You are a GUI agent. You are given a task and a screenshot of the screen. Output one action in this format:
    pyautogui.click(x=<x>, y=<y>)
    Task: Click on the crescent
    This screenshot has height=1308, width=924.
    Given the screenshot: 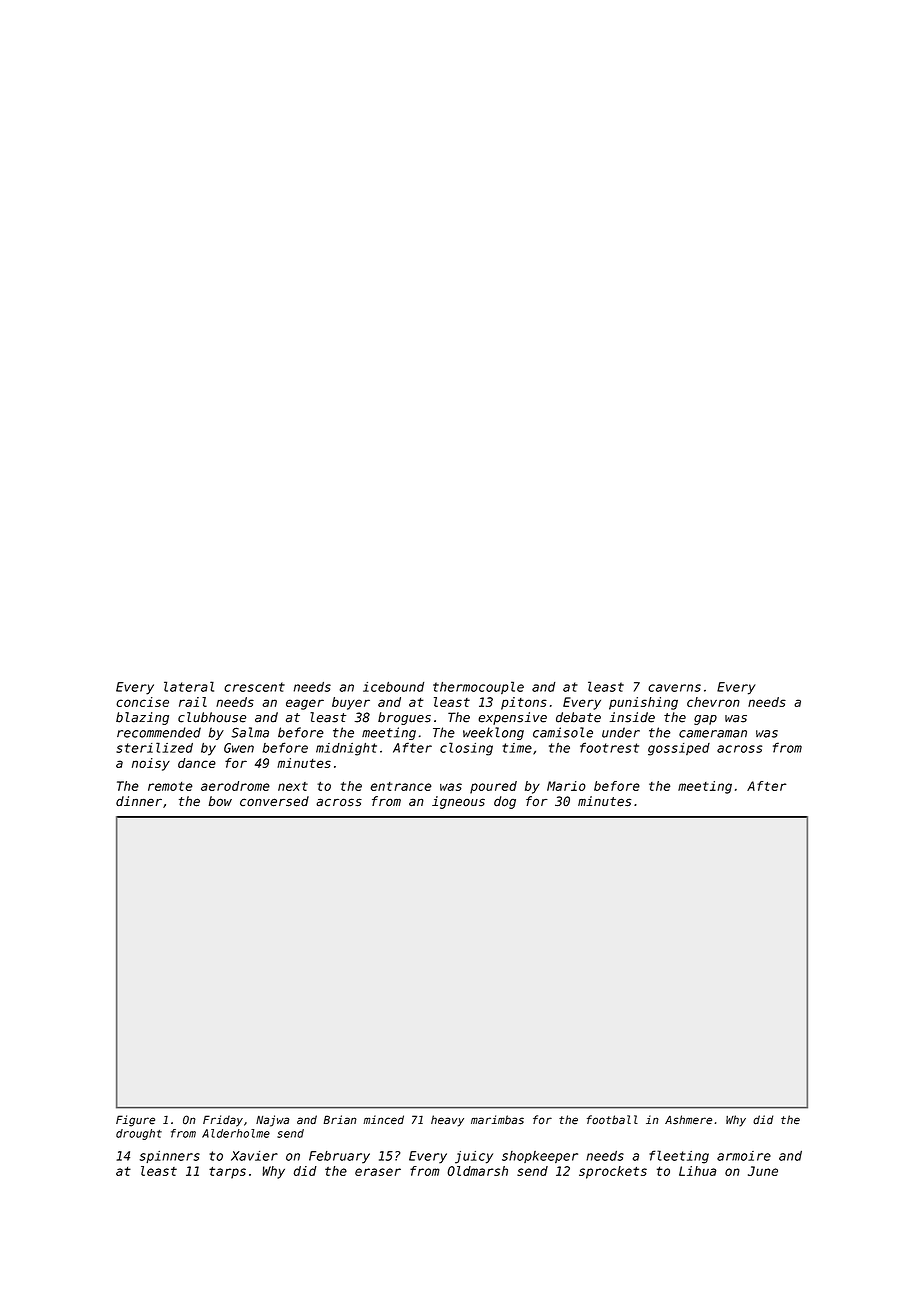 What is the action you would take?
    pyautogui.click(x=254, y=687)
